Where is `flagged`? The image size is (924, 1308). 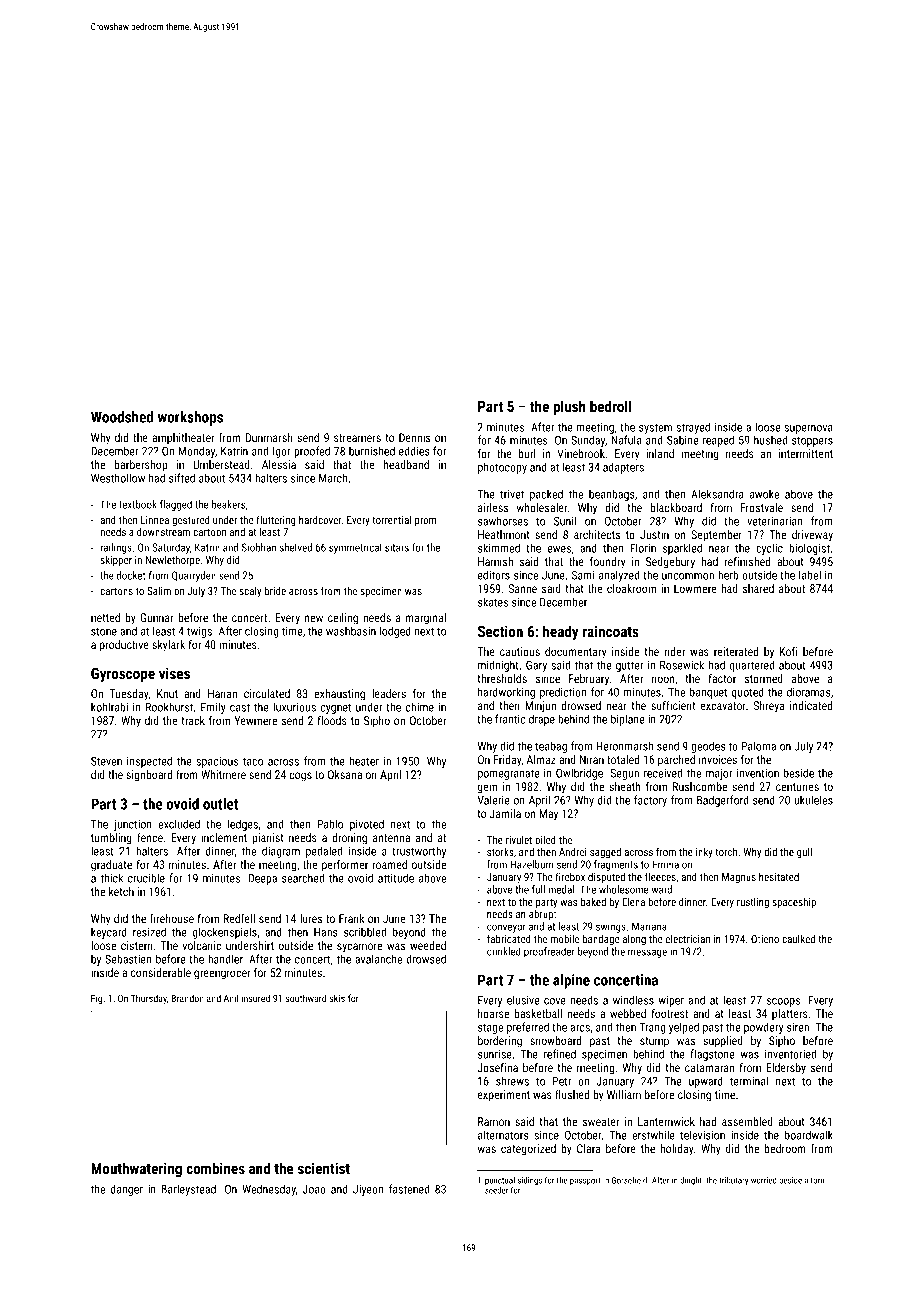
flagged is located at coordinates (176, 505).
